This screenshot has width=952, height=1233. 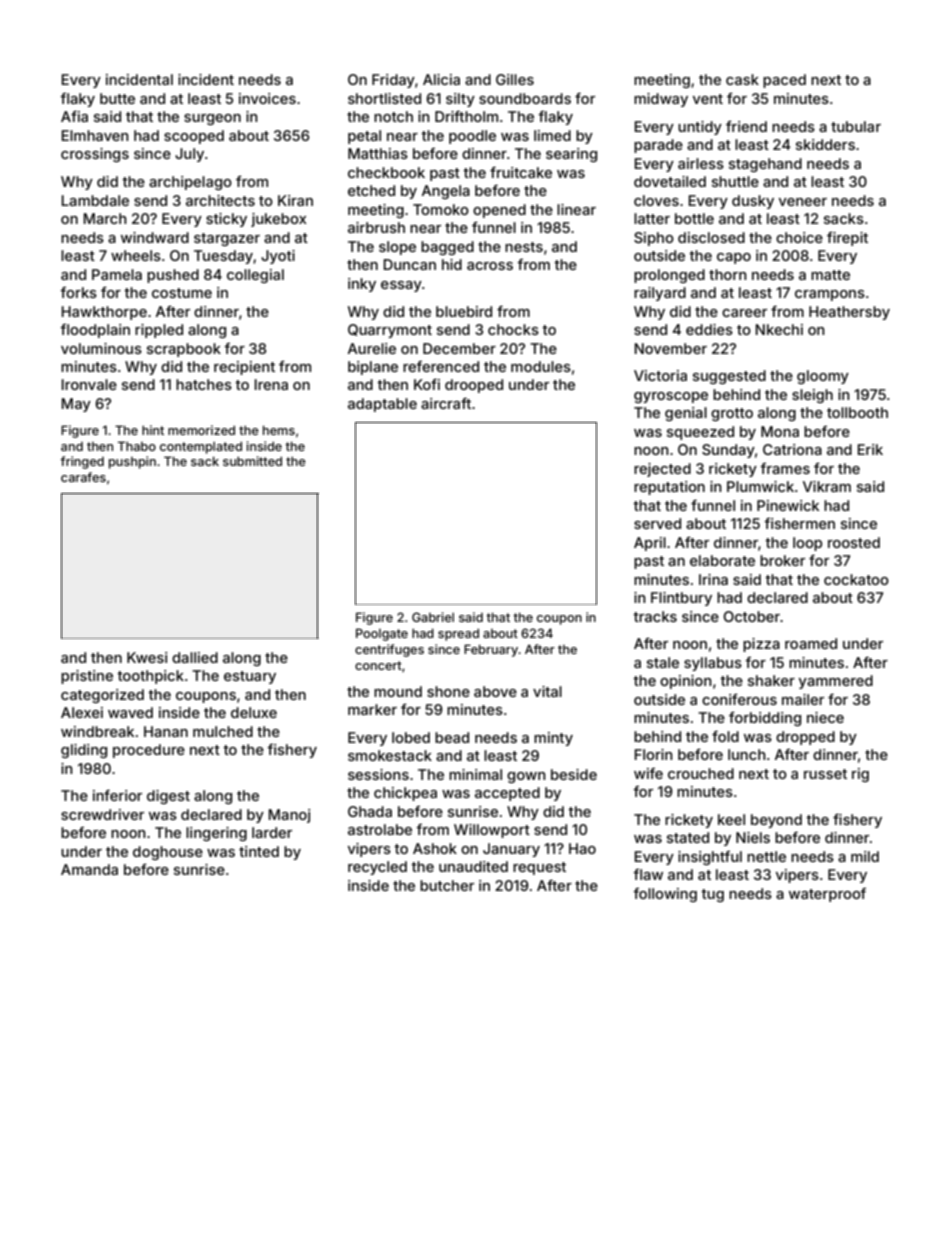 What do you see at coordinates (744, 313) in the screenshot?
I see `career` at bounding box center [744, 313].
